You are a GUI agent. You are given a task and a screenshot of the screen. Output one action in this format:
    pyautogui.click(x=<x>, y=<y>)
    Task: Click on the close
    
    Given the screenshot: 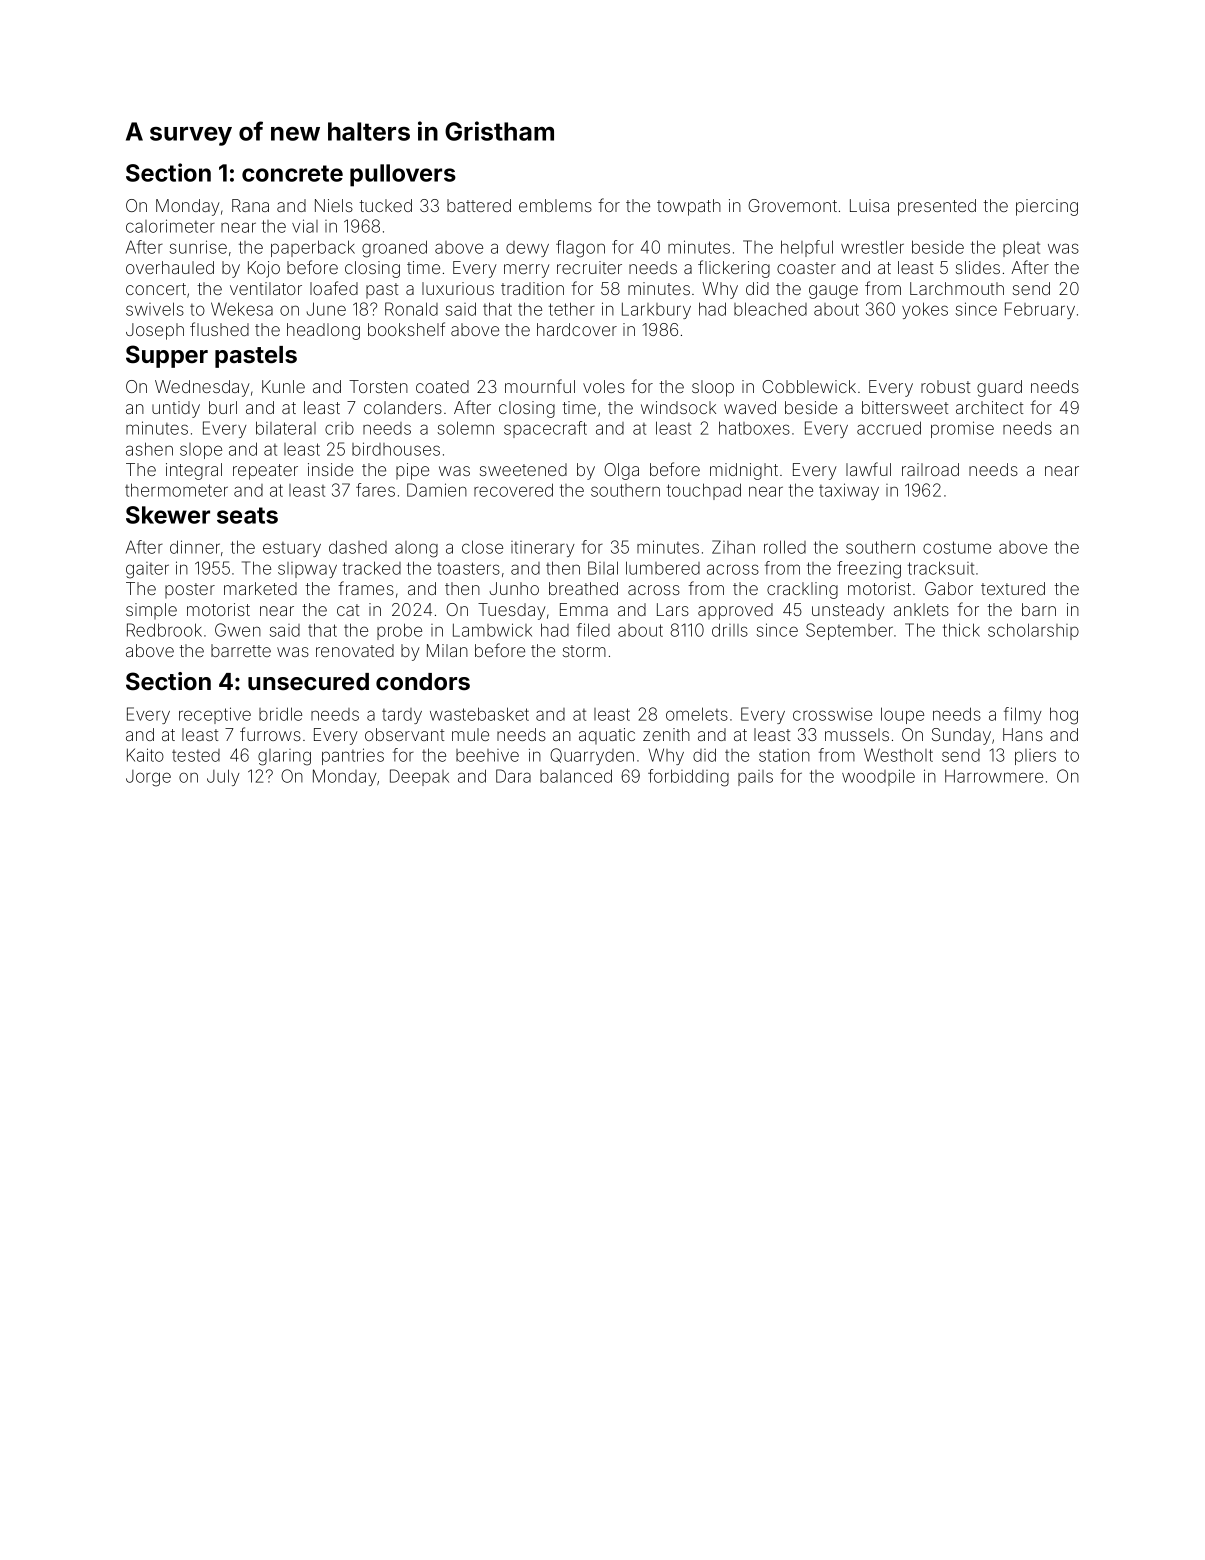 What is the action you would take?
    pyautogui.click(x=482, y=547)
